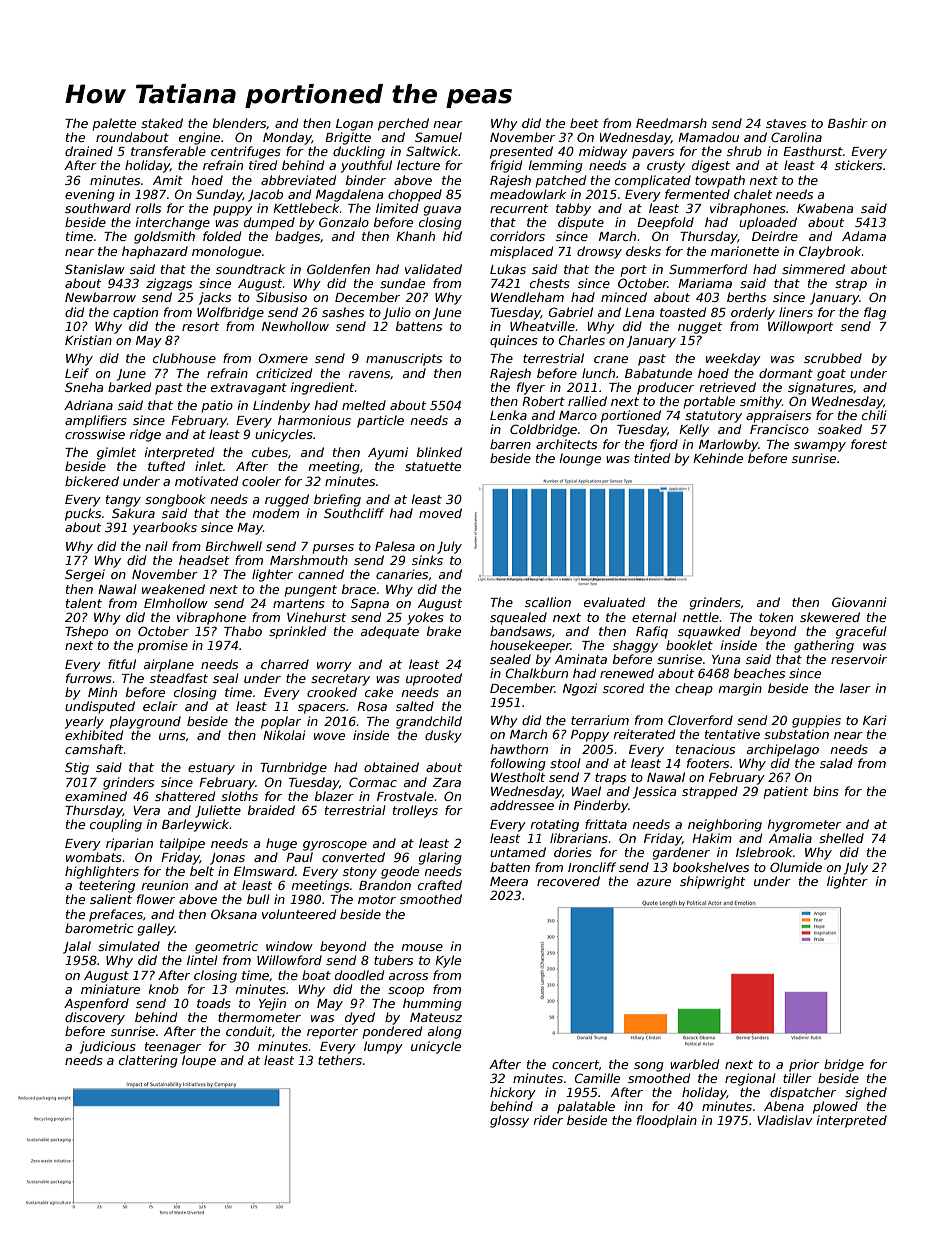 The height and width of the image is (1233, 952). Describe the element at coordinates (744, 151) in the image. I see `shrub` at that location.
